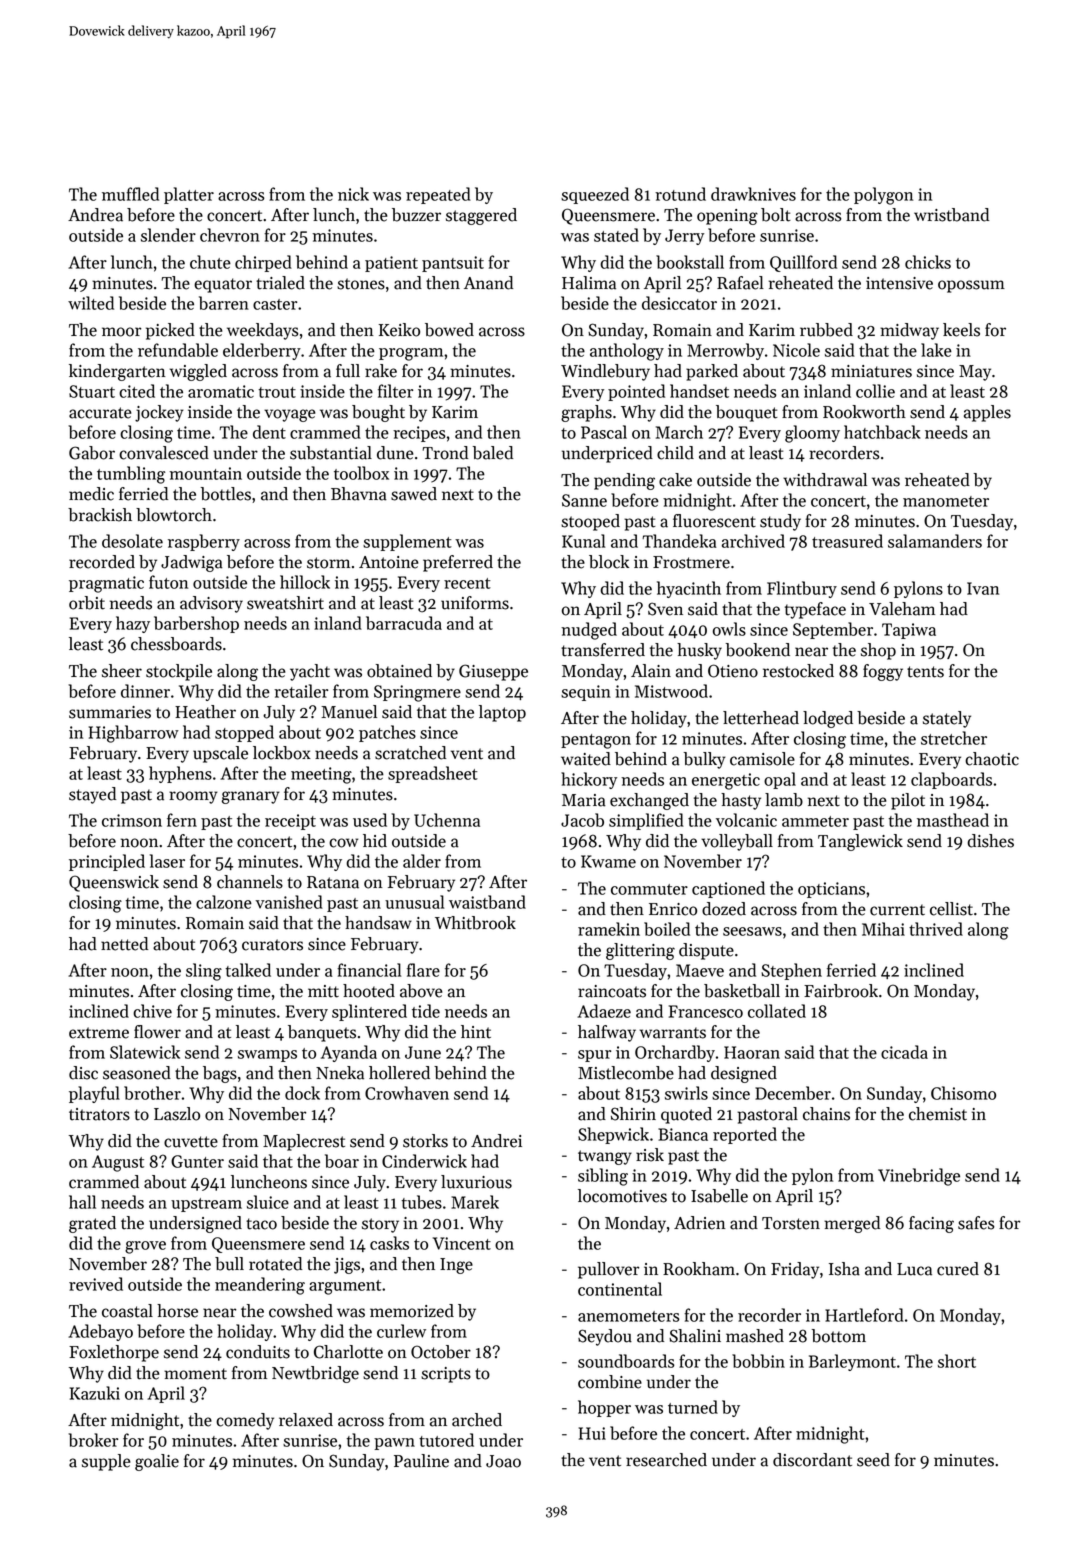 This screenshot has width=1091, height=1544. Describe the element at coordinates (425, 1141) in the screenshot. I see `storks` at that location.
